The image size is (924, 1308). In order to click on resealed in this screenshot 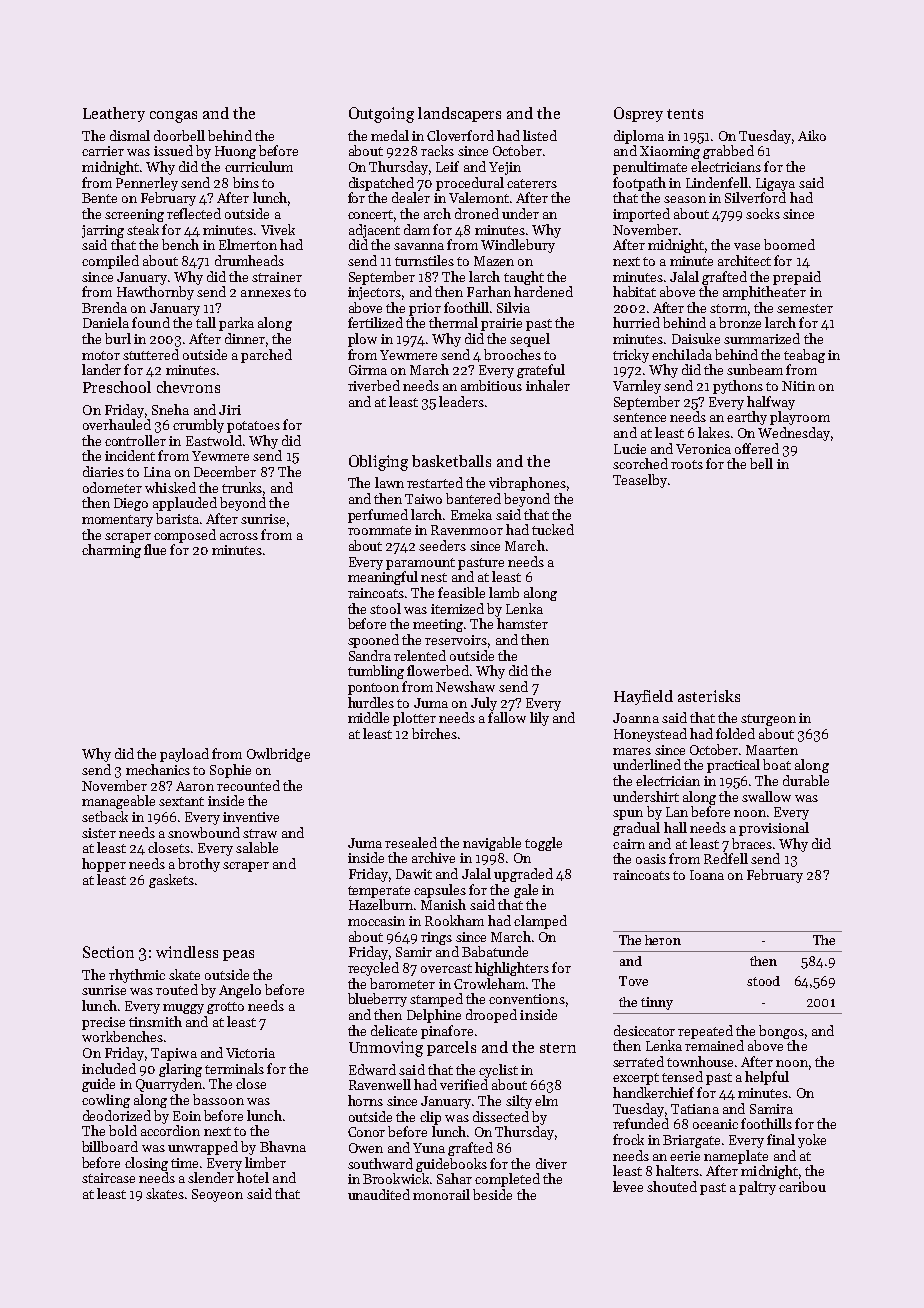, I will do `click(411, 842)`.
